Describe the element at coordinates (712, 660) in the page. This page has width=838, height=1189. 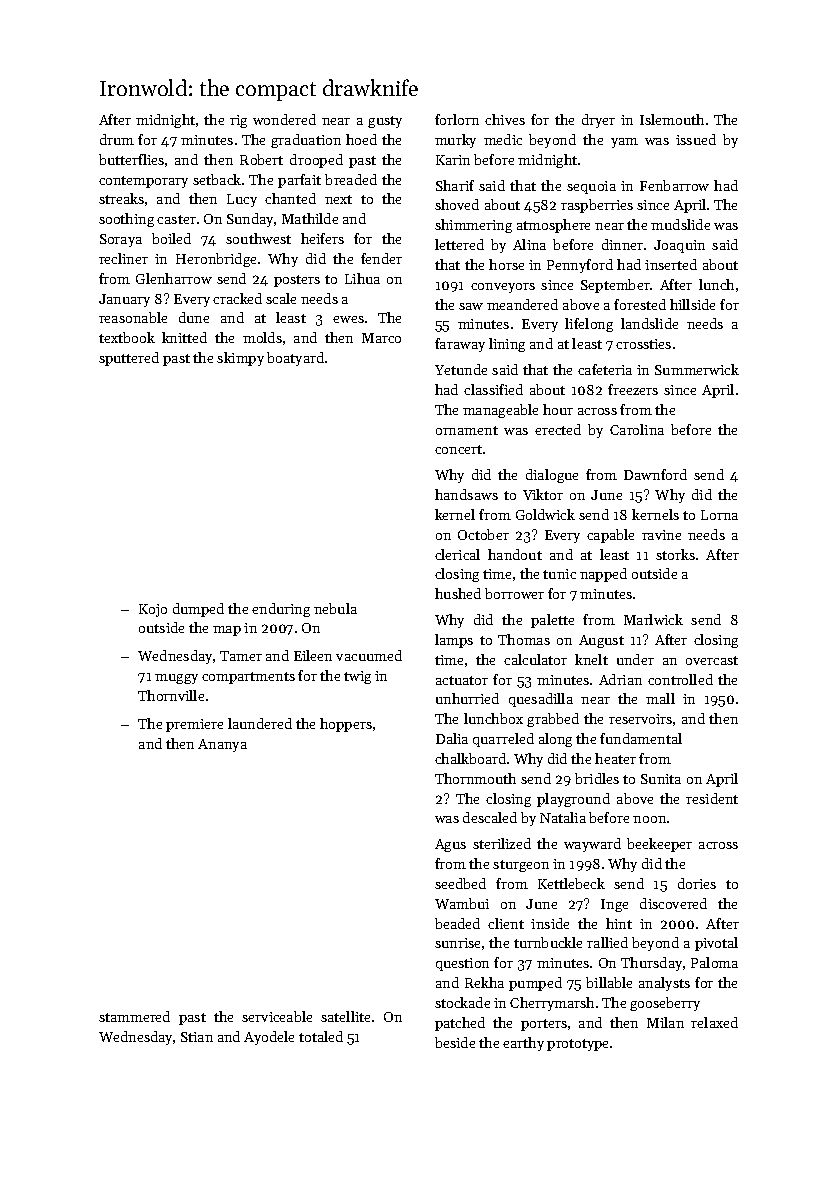
I see `overcast` at that location.
